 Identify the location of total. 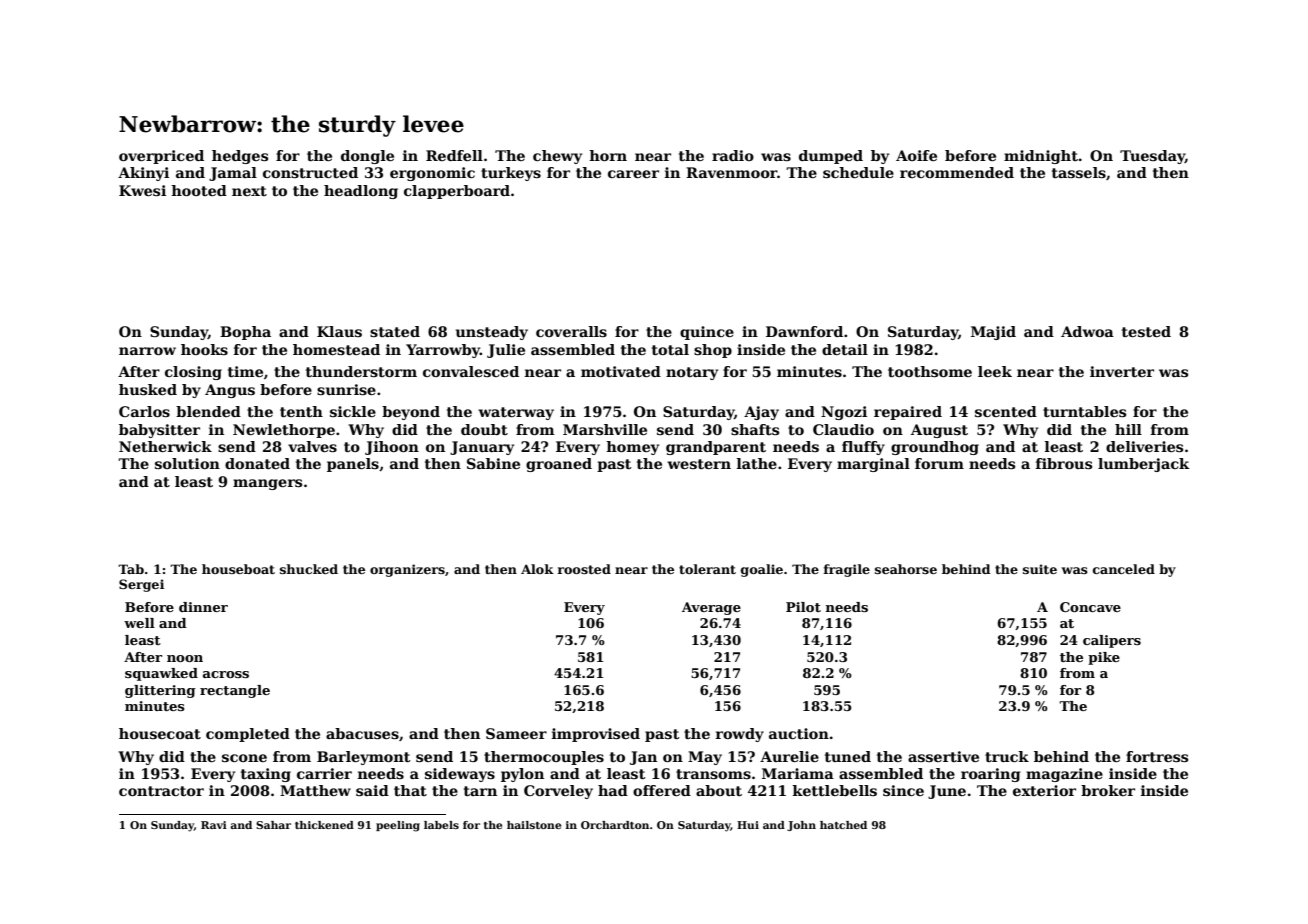
(670, 349).
